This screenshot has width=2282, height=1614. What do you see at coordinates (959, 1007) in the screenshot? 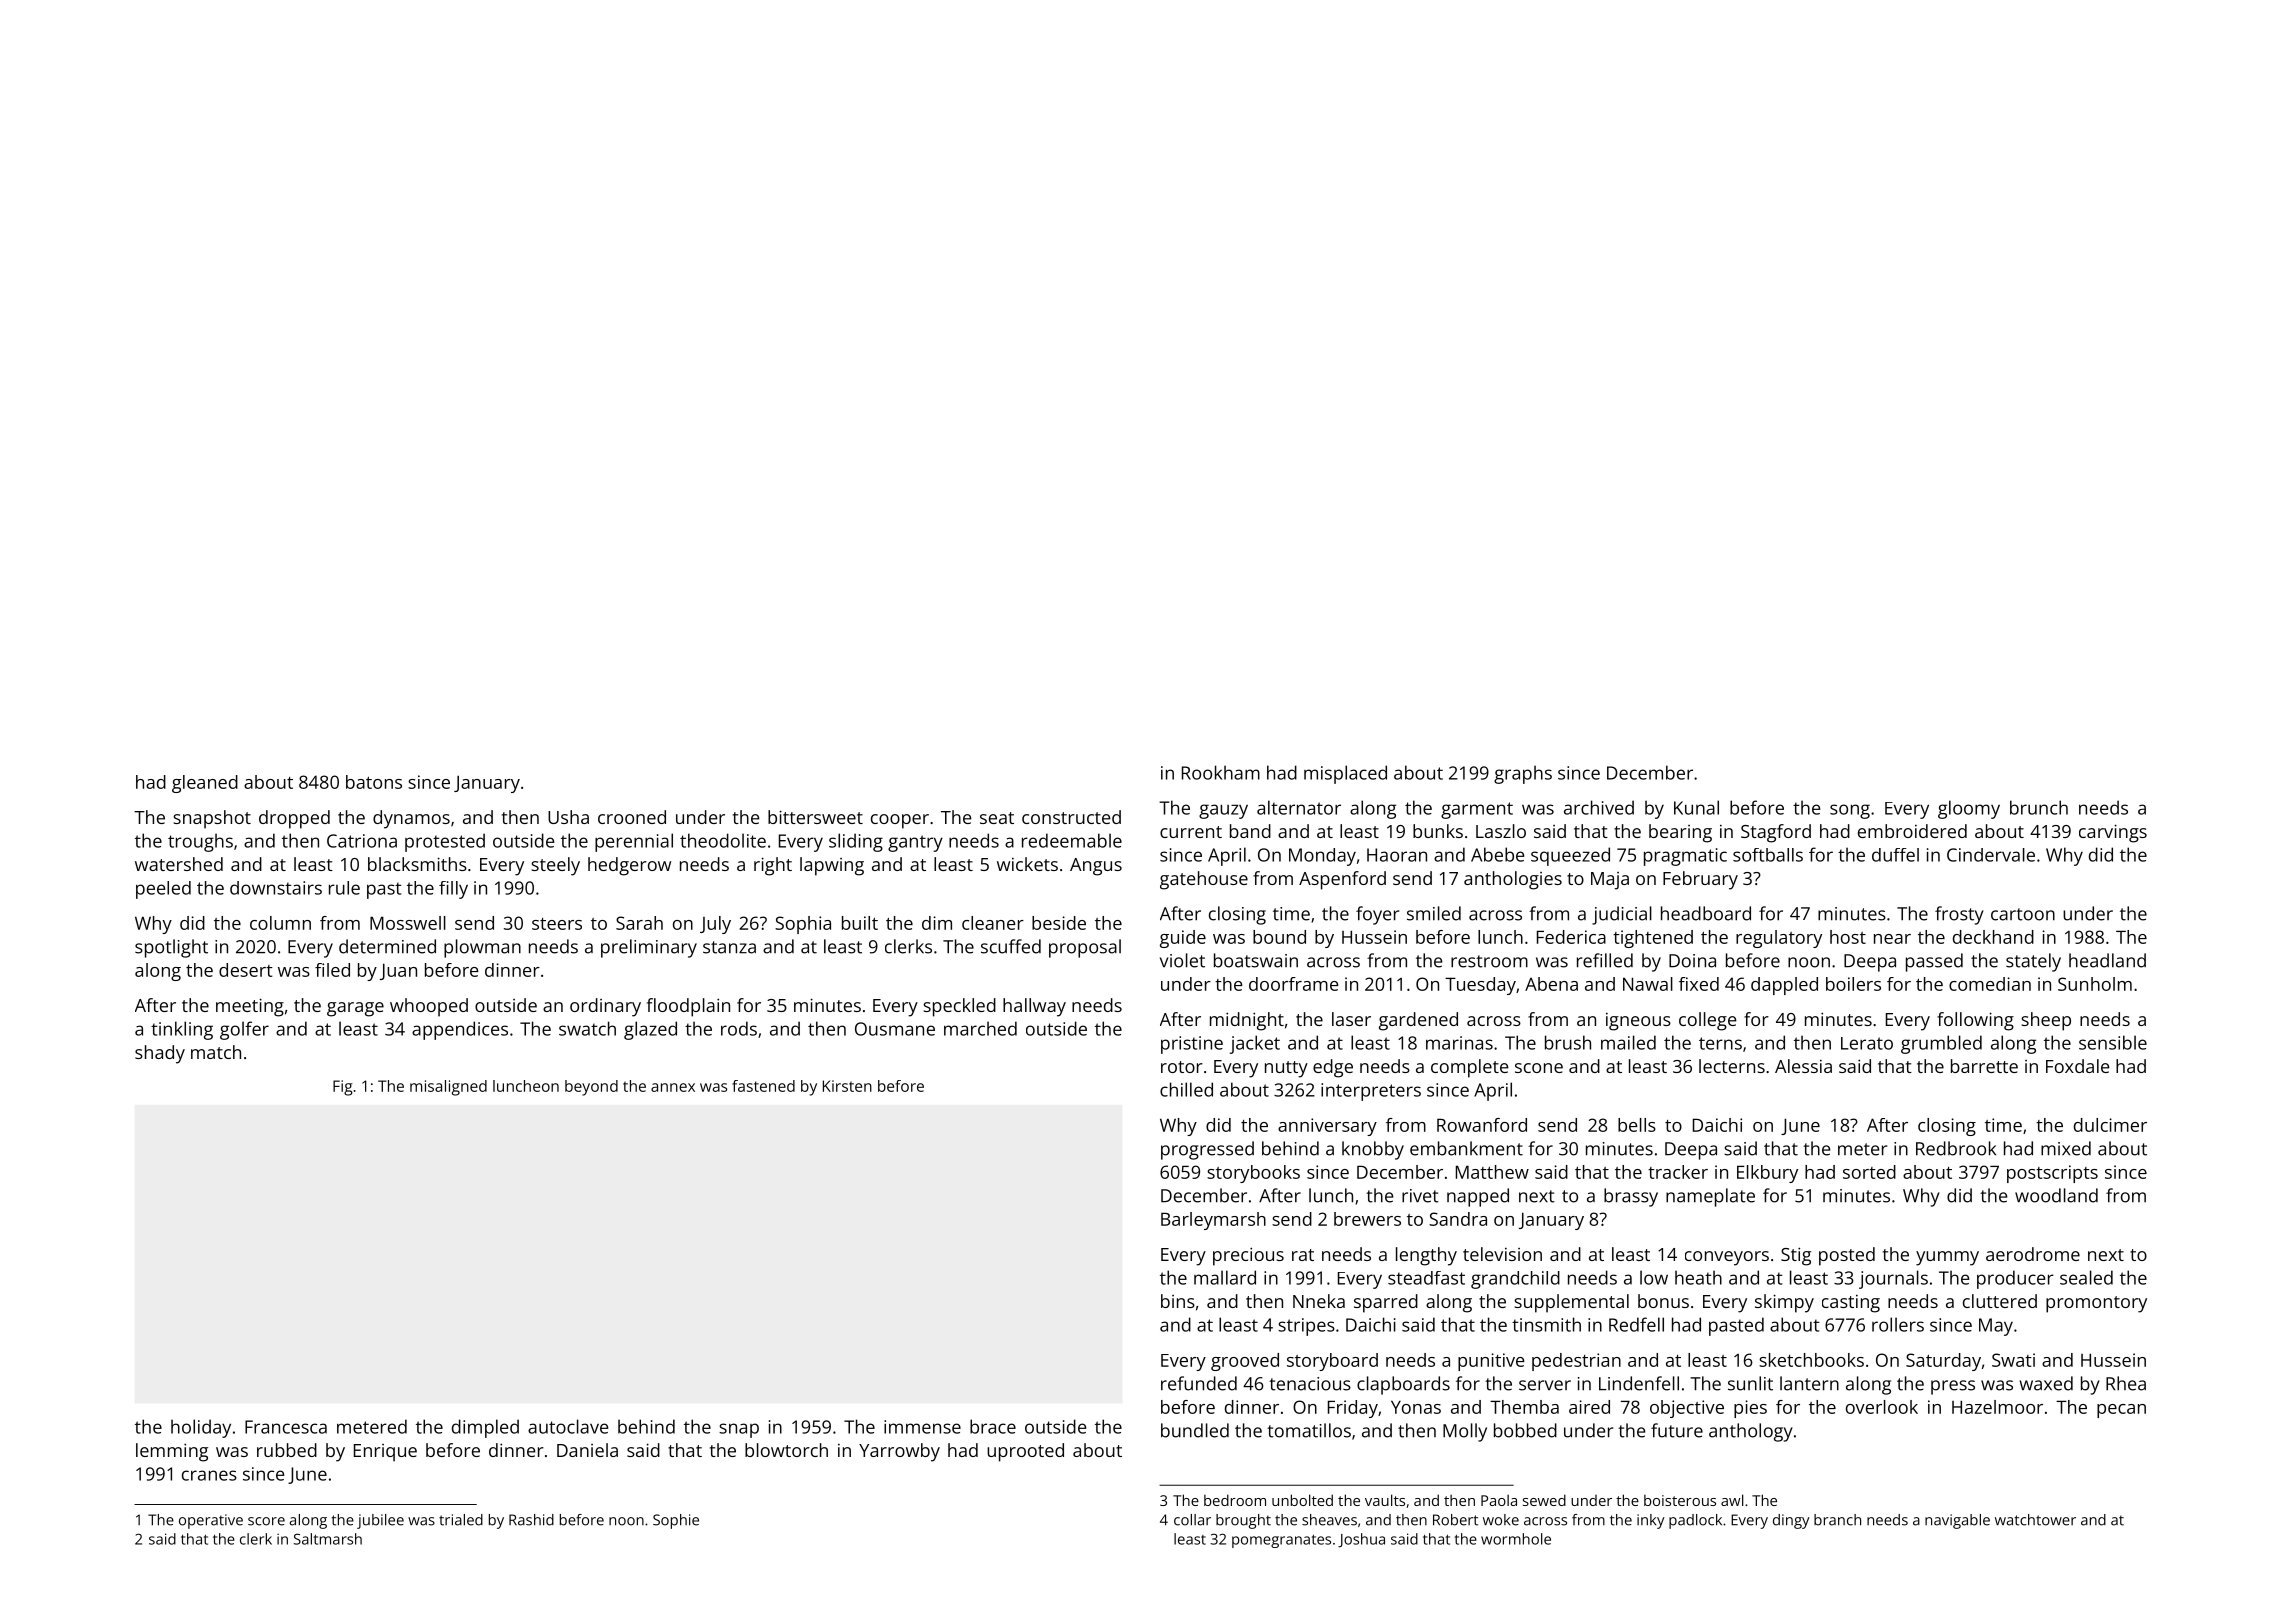
I see `speckled` at bounding box center [959, 1007].
